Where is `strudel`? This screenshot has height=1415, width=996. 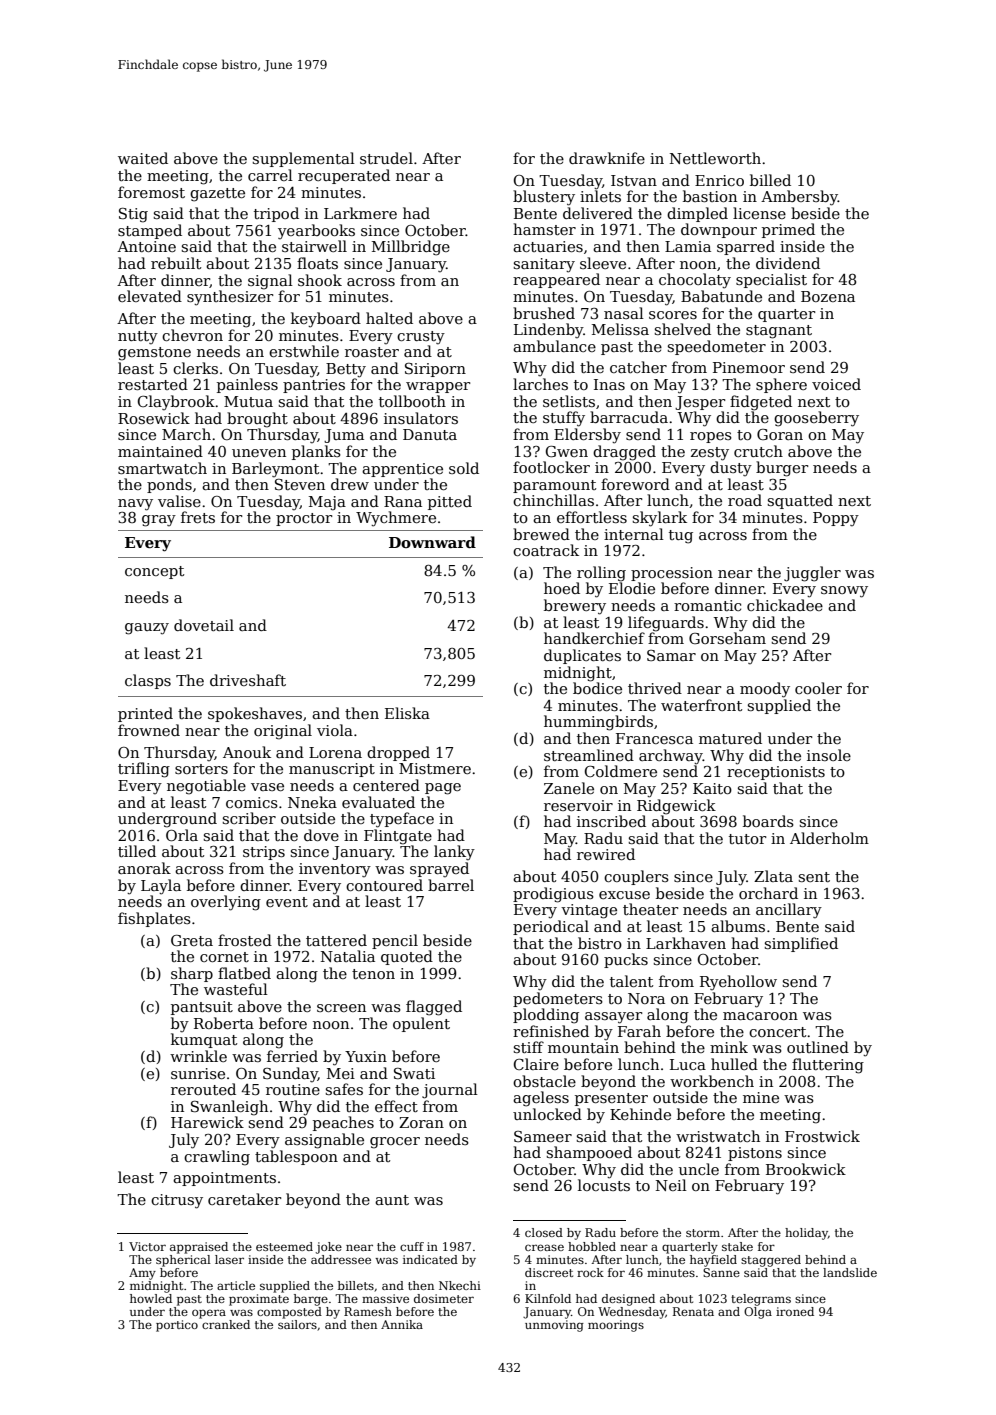 strudel is located at coordinates (386, 158).
